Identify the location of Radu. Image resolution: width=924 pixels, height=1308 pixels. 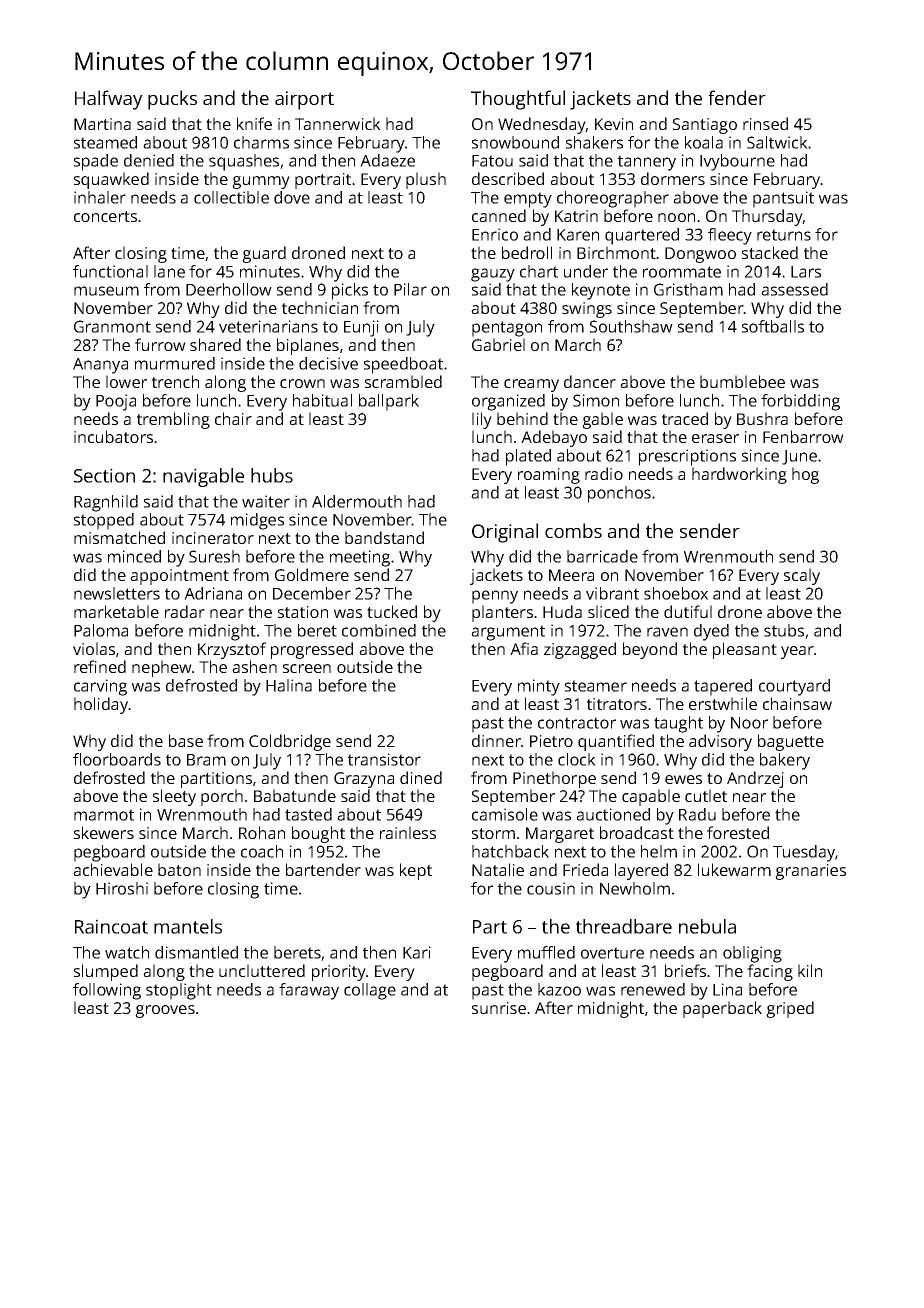
(697, 814).
